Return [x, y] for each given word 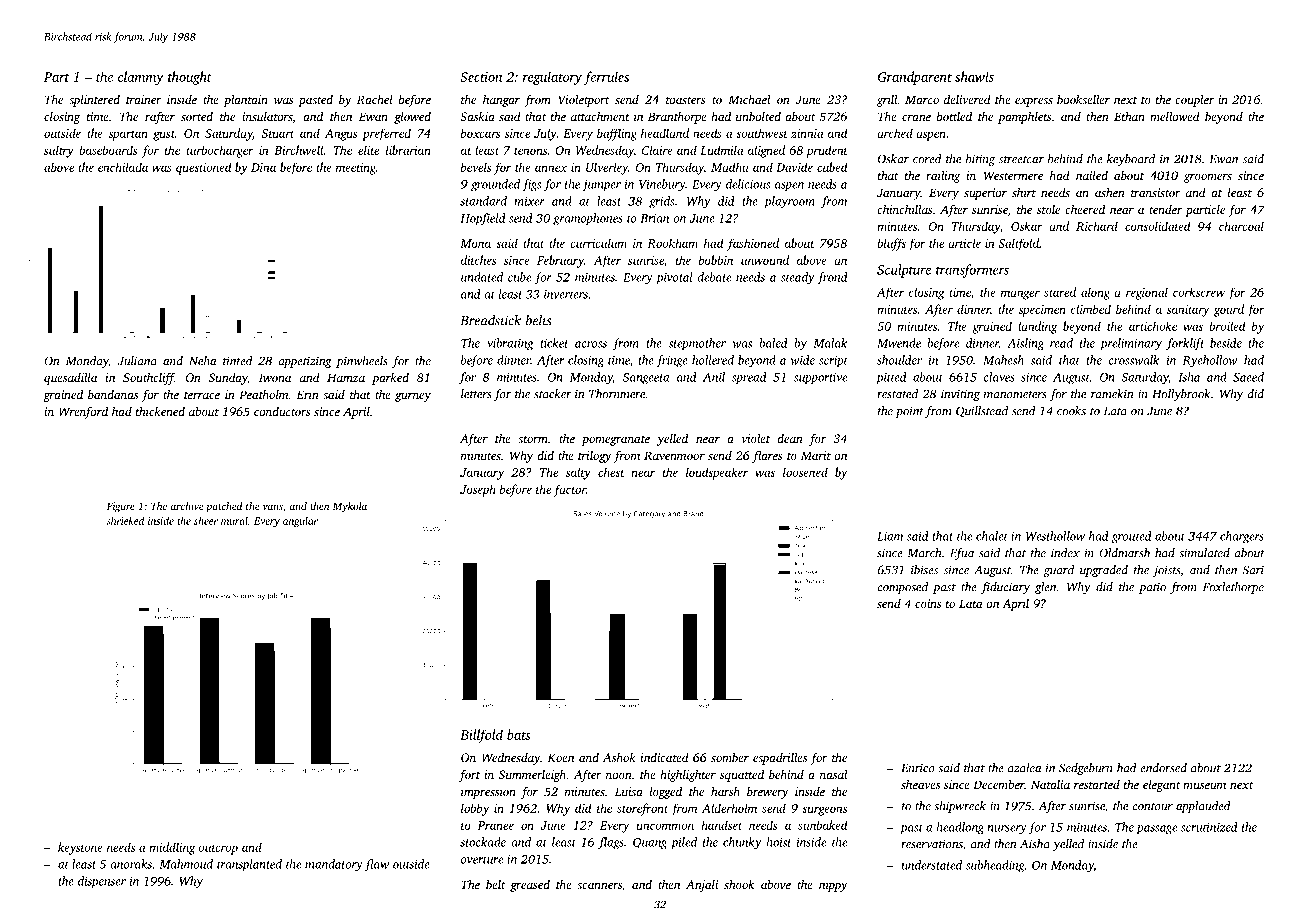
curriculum [598, 243]
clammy [141, 78]
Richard [1097, 226]
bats [518, 734]
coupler [1194, 101]
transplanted [249, 865]
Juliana [137, 361]
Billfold [481, 736]
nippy [833, 886]
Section [481, 77]
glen [1046, 588]
